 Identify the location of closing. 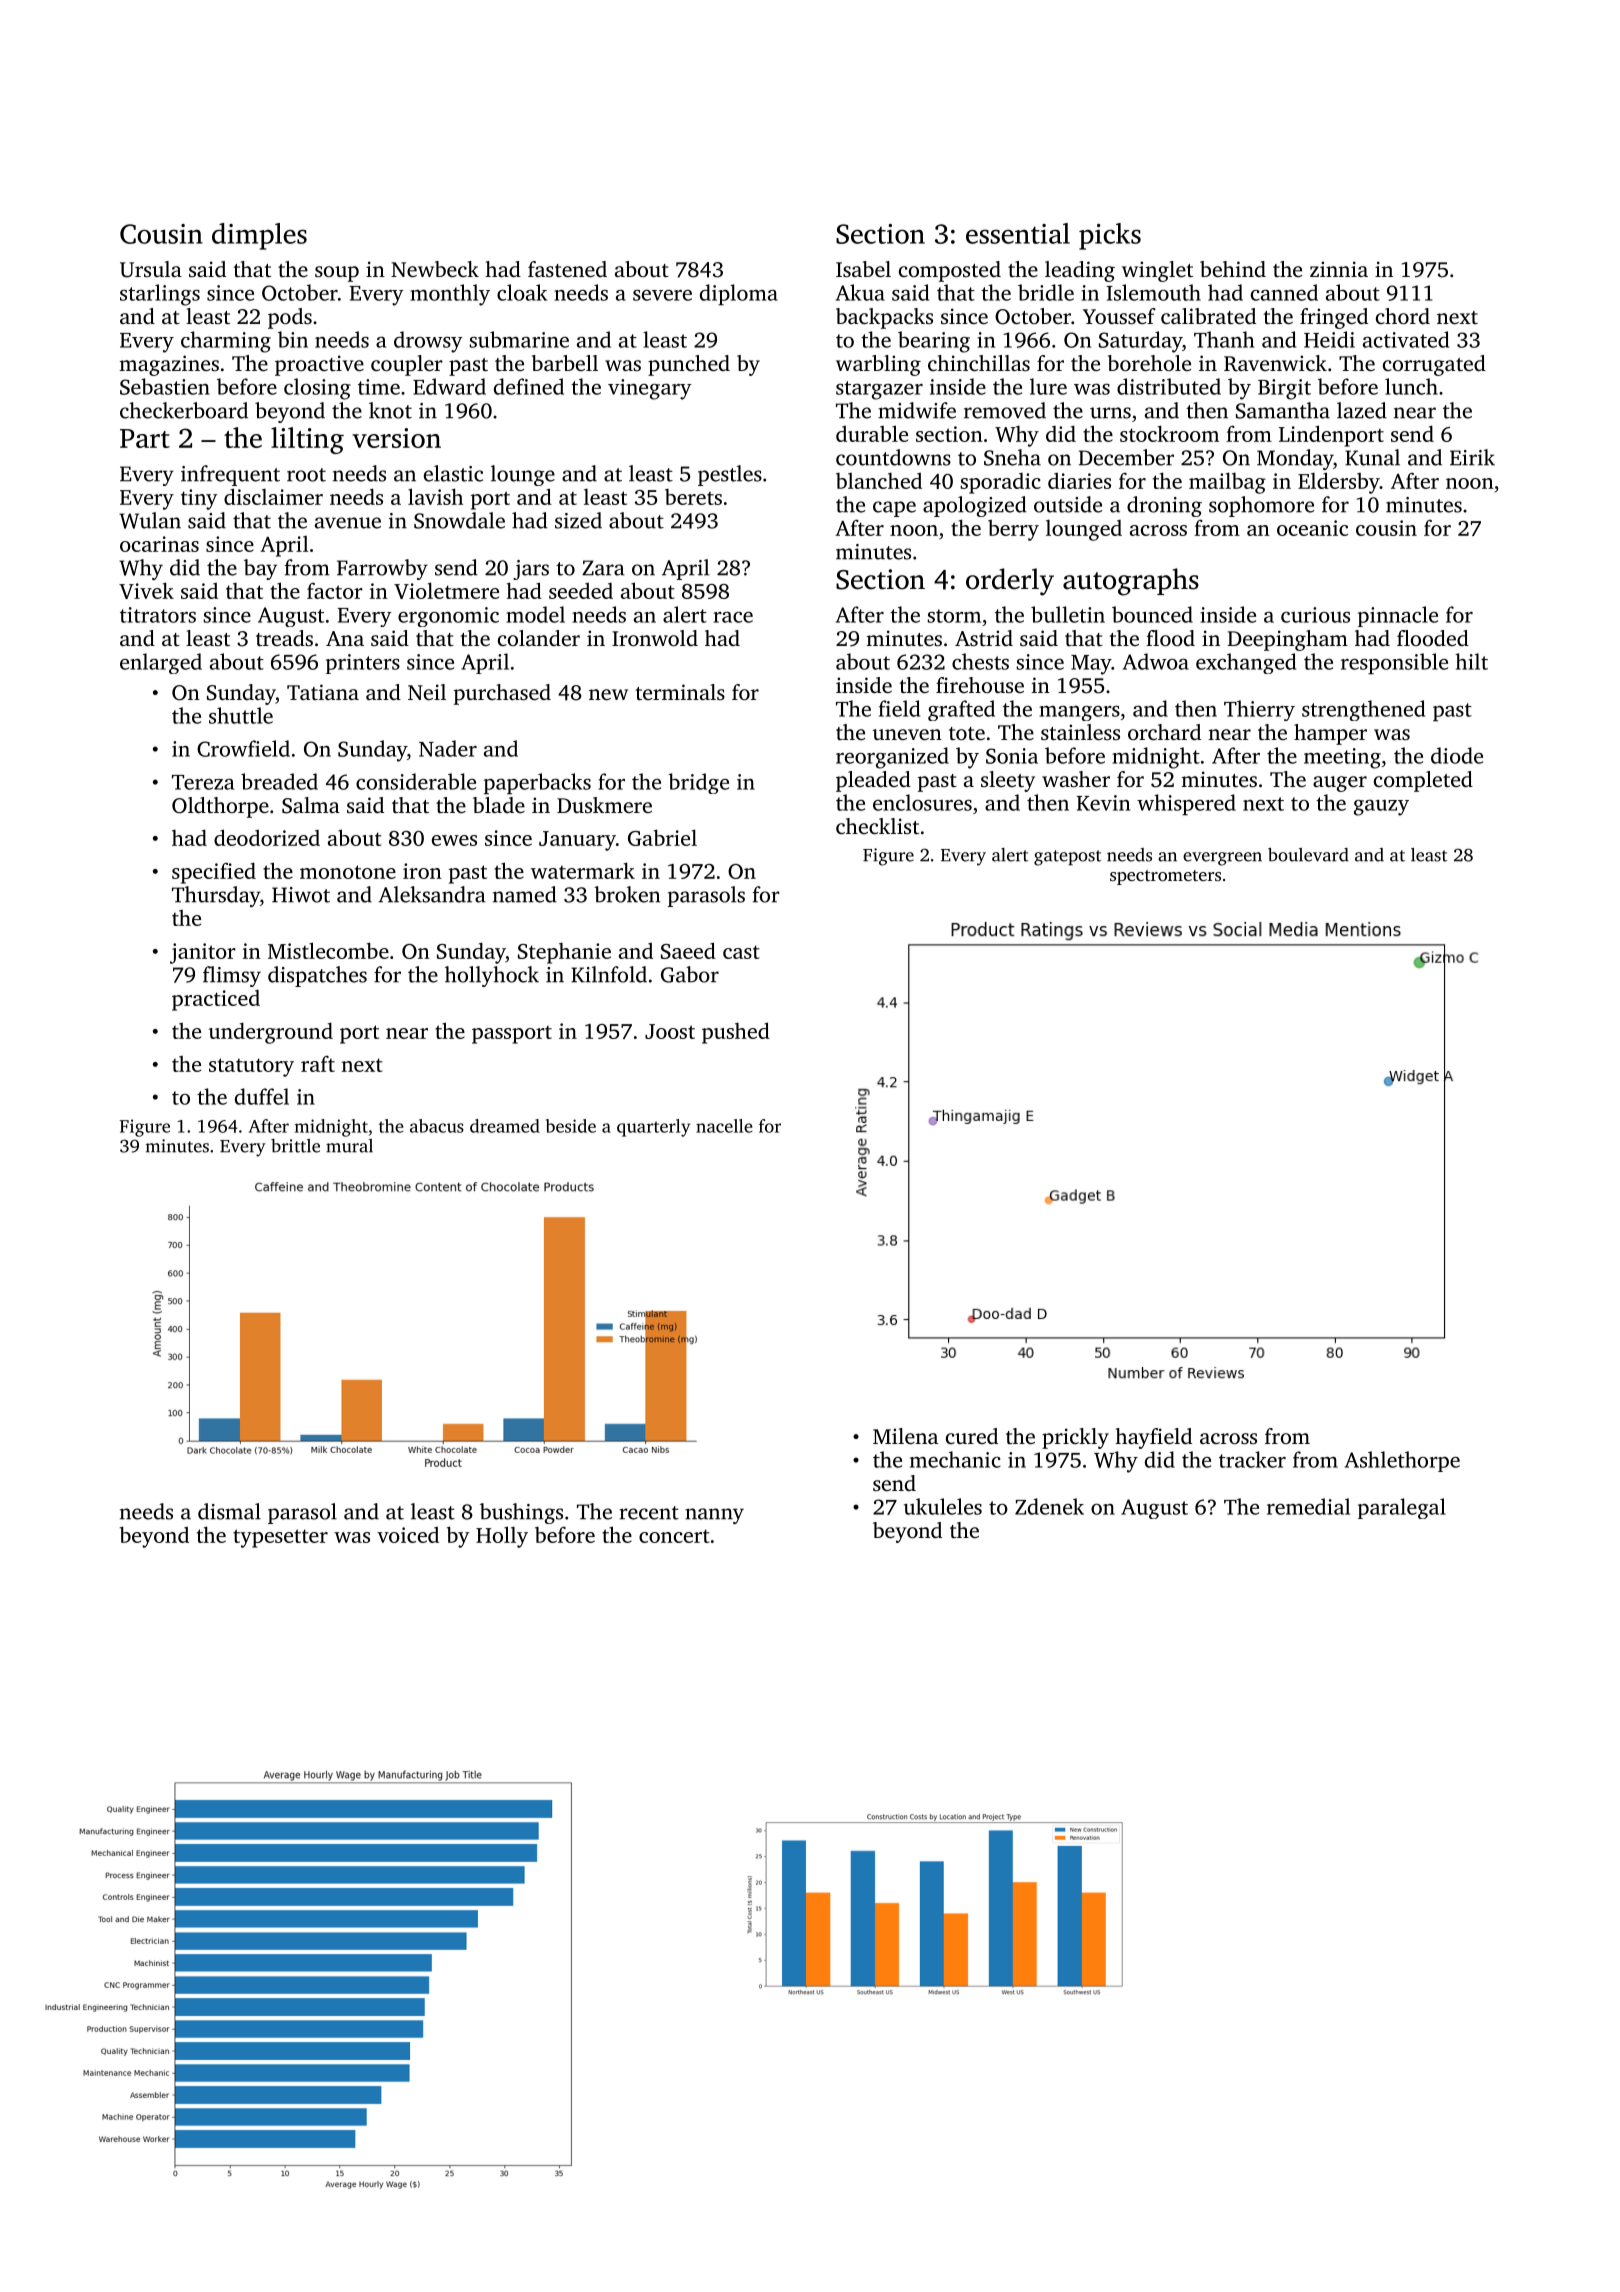
(317, 389).
